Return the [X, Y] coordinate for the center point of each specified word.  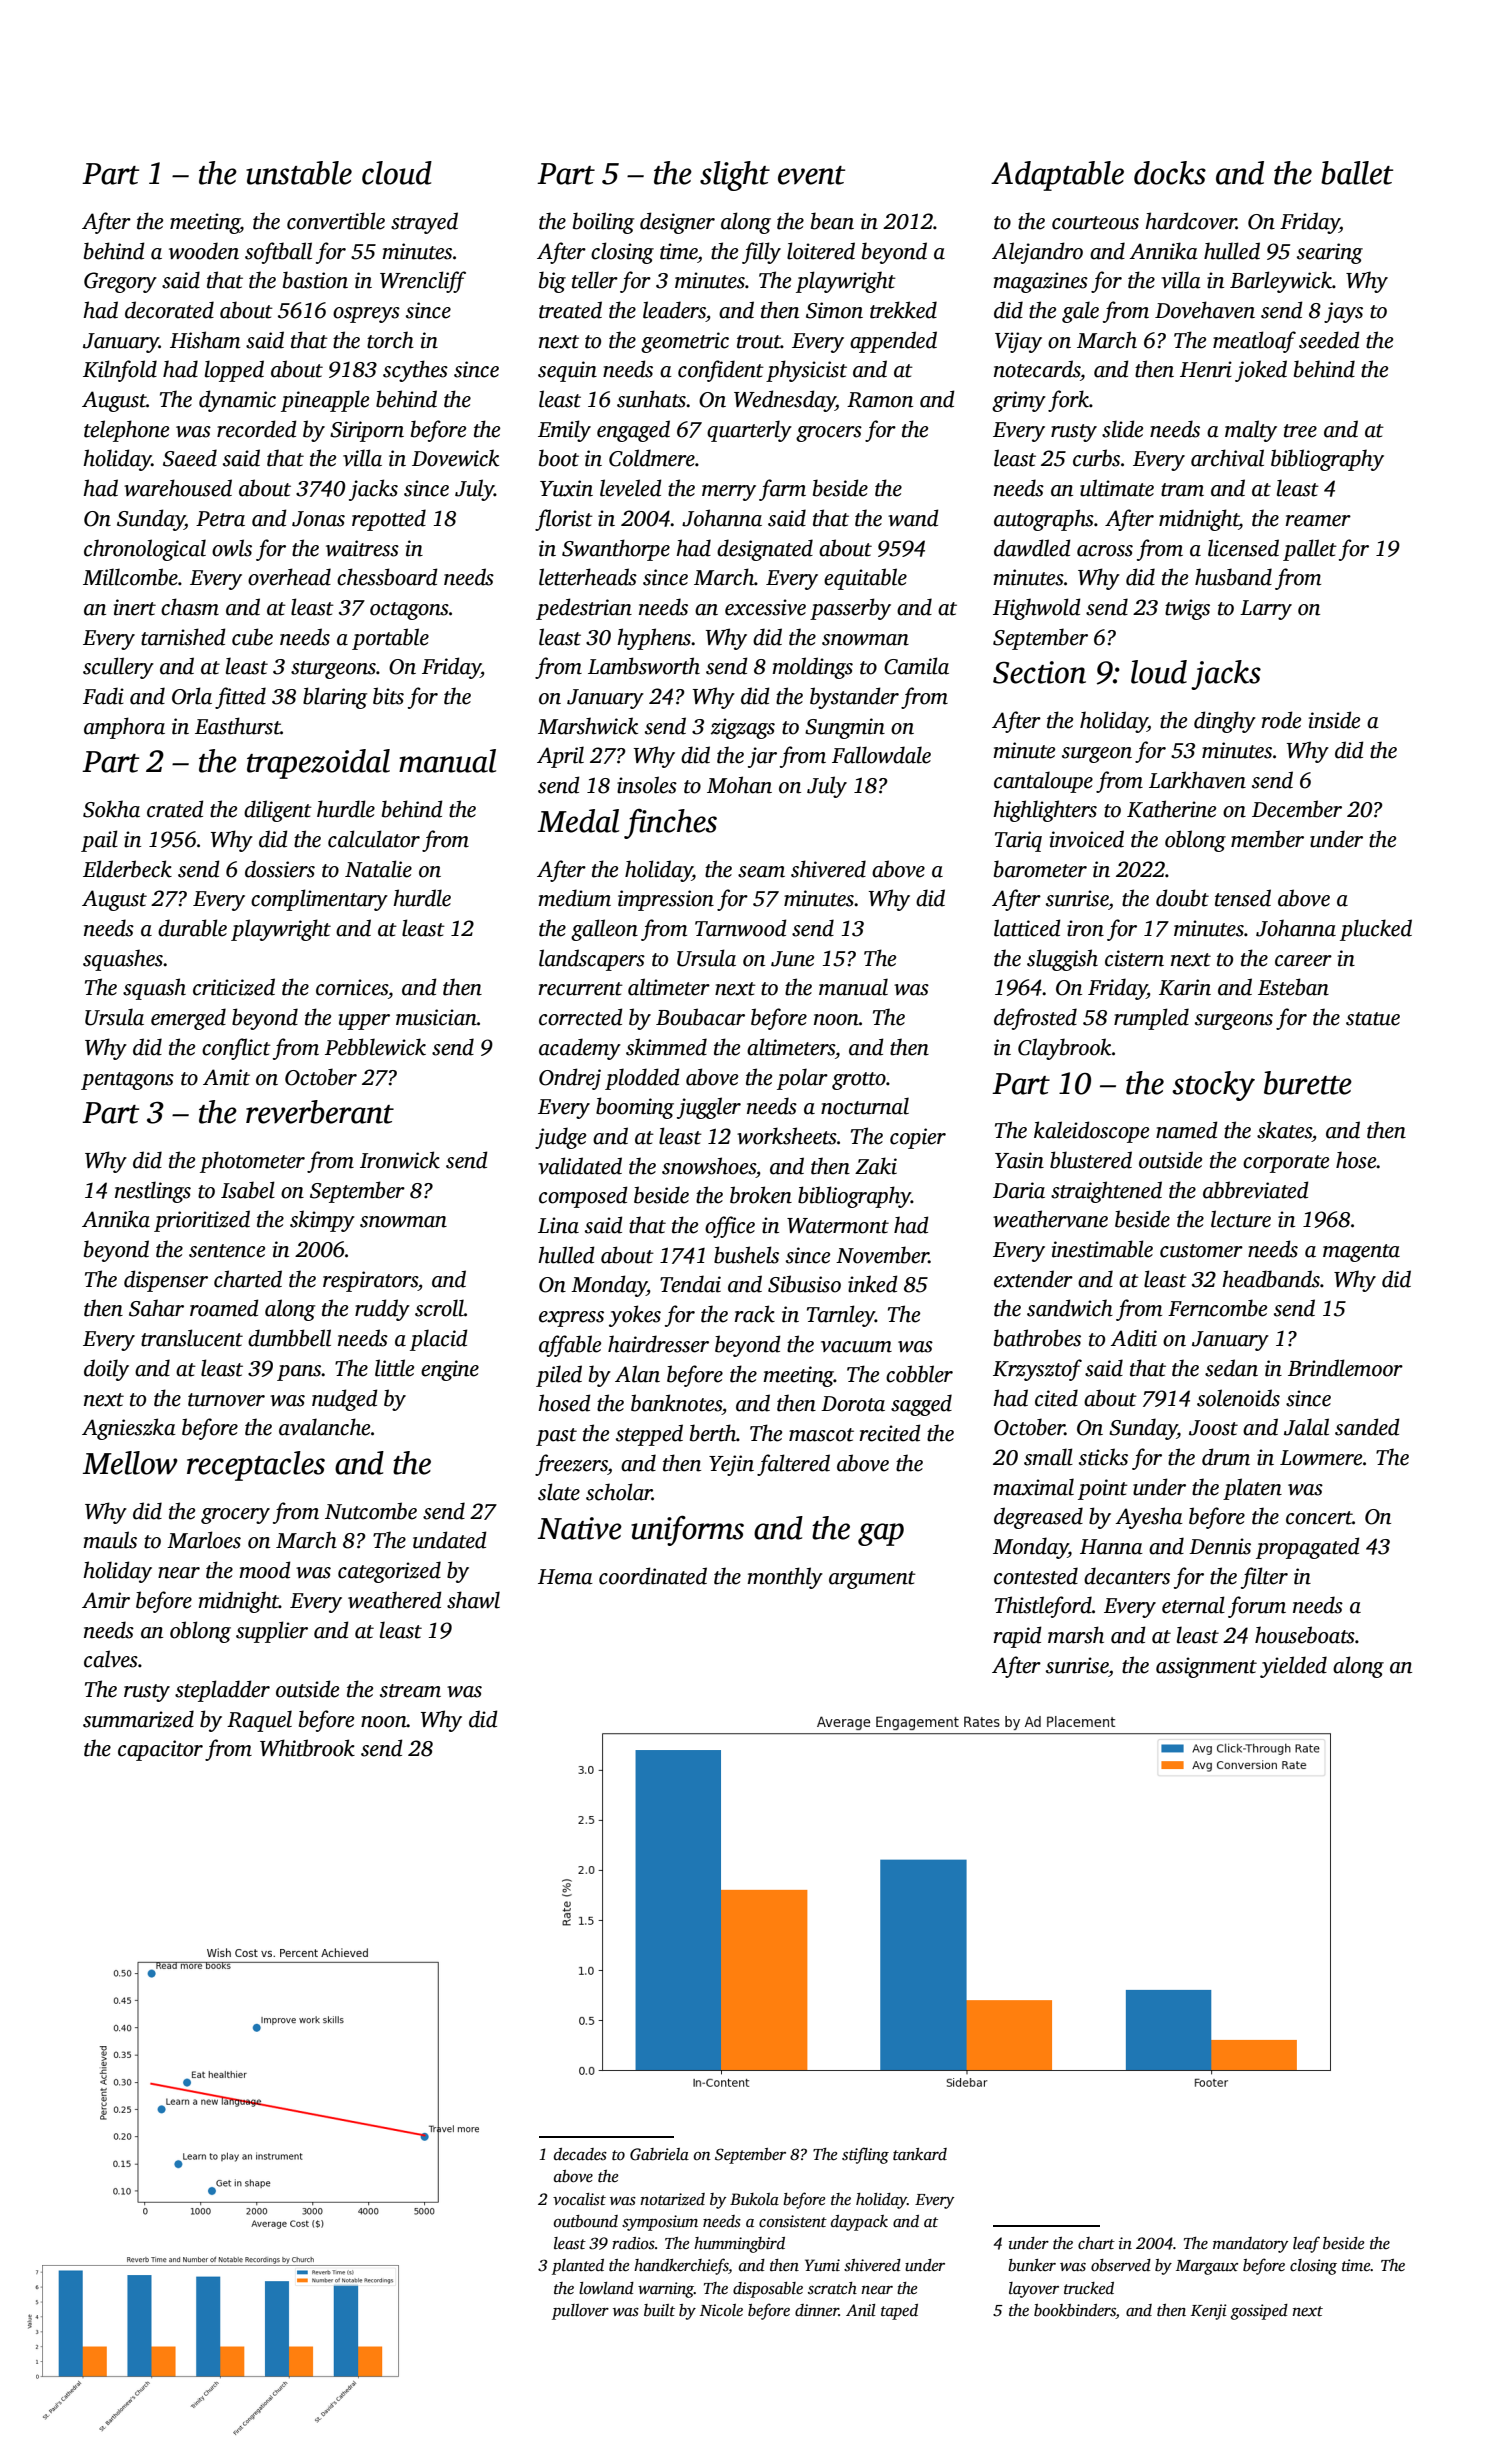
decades [580, 2154]
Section [1039, 672]
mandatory [1250, 2245]
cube [252, 637]
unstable [299, 173]
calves [111, 1659]
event [811, 175]
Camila [916, 666]
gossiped [1259, 2312]
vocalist [579, 2199]
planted [578, 2267]
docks [1170, 173]
